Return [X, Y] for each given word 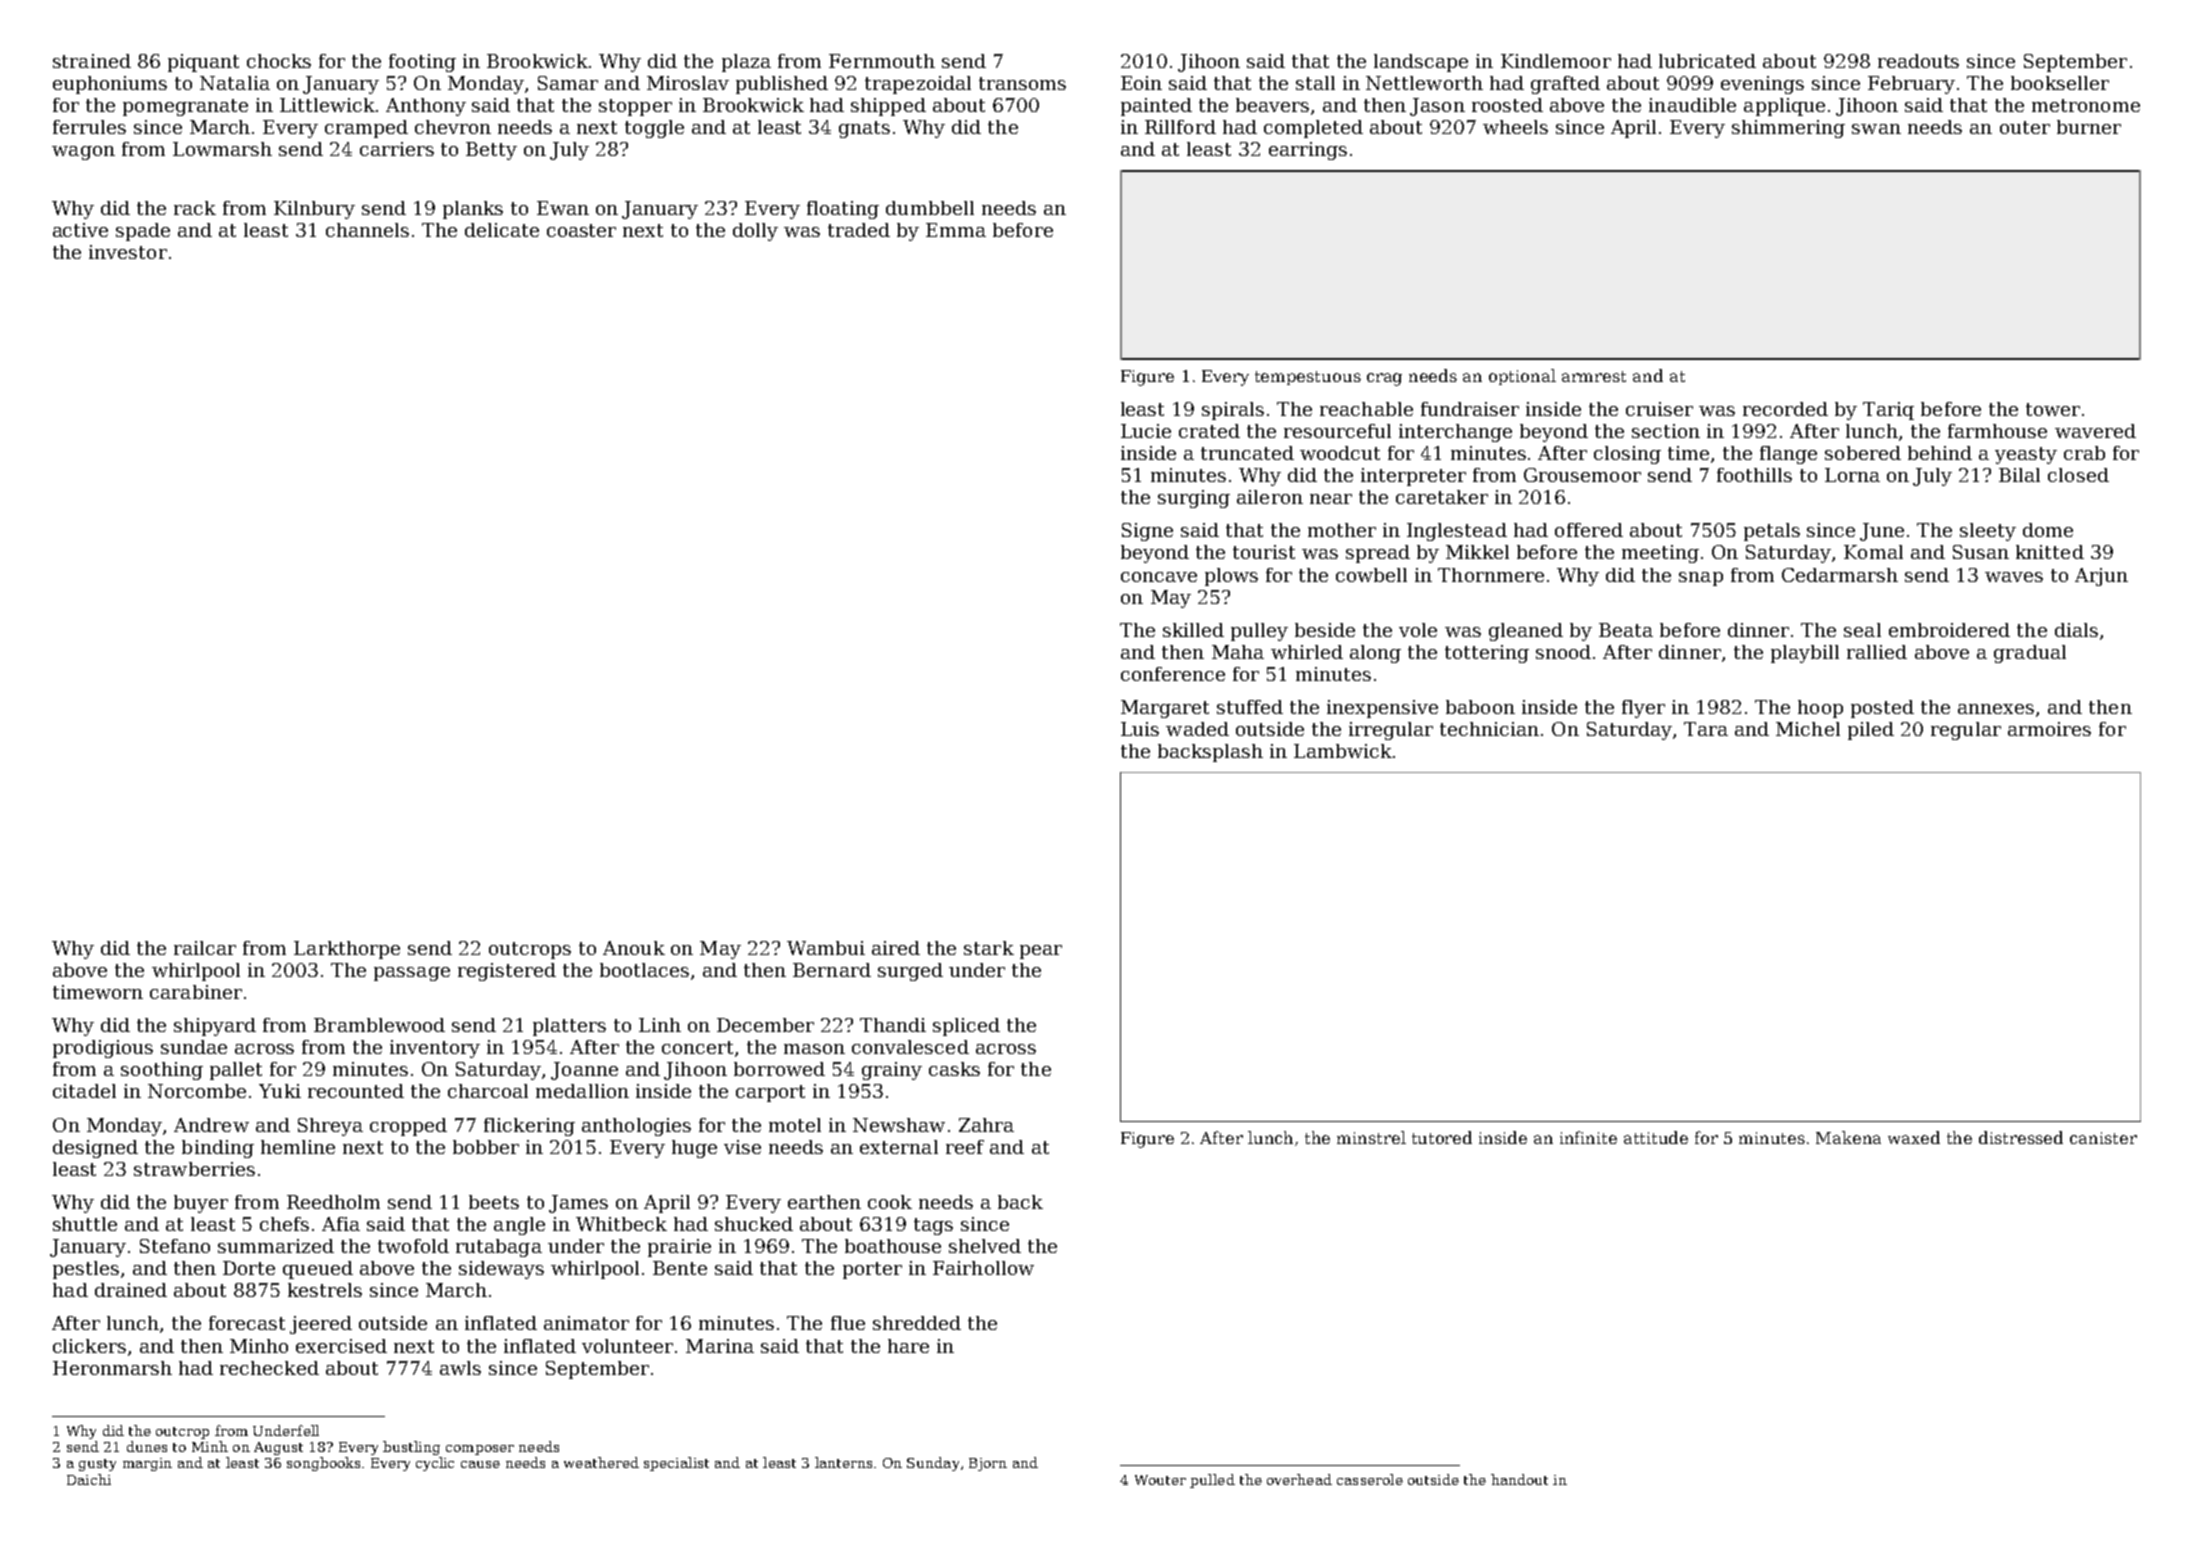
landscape [1421, 63]
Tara [1706, 729]
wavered [2095, 431]
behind [1940, 453]
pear [1041, 952]
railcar [205, 948]
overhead [1299, 1479]
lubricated [1707, 61]
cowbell [1371, 575]
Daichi [89, 1479]
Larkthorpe [347, 950]
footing [422, 63]
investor [128, 252]
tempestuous [1308, 378]
